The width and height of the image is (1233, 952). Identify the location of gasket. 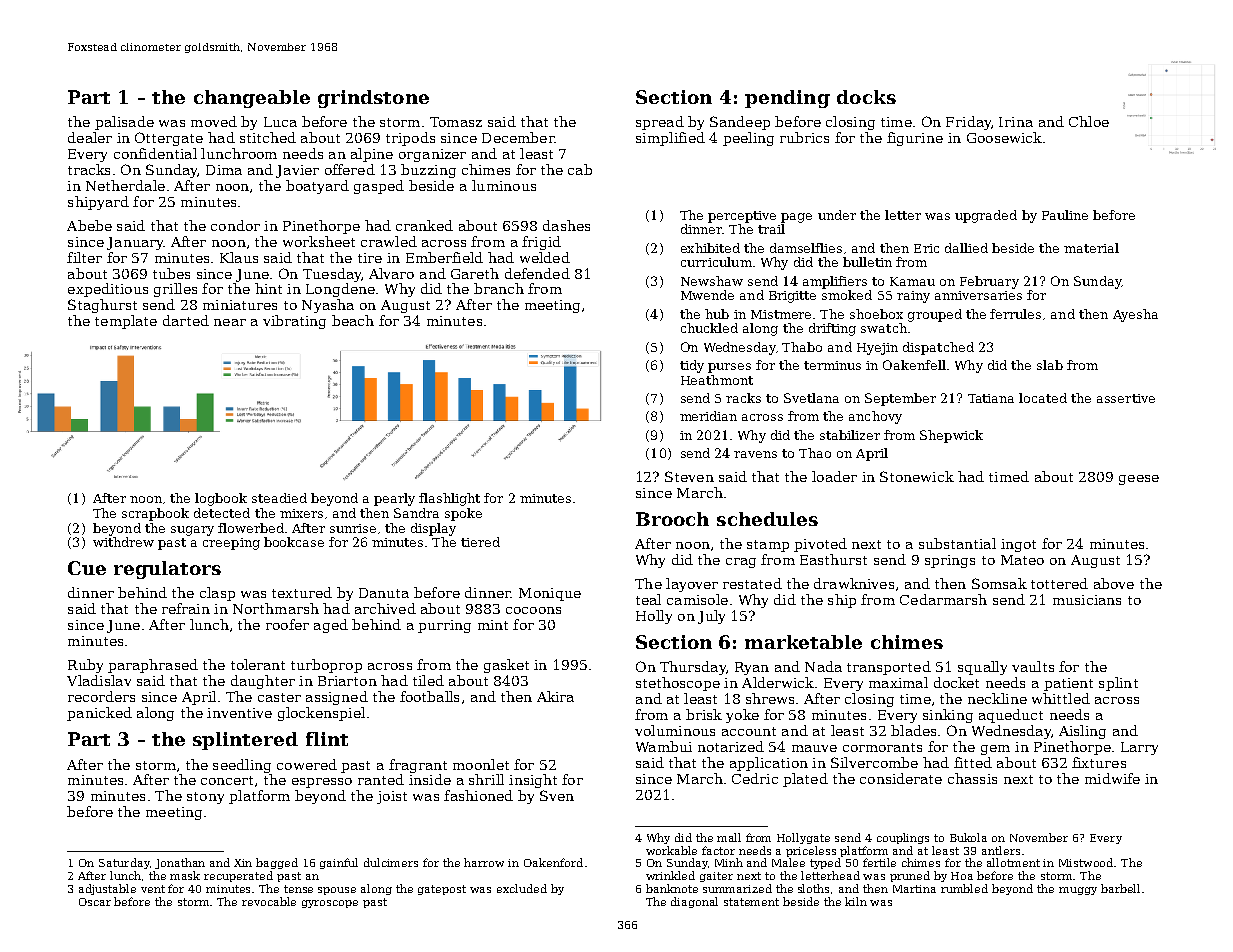
(506, 666).
